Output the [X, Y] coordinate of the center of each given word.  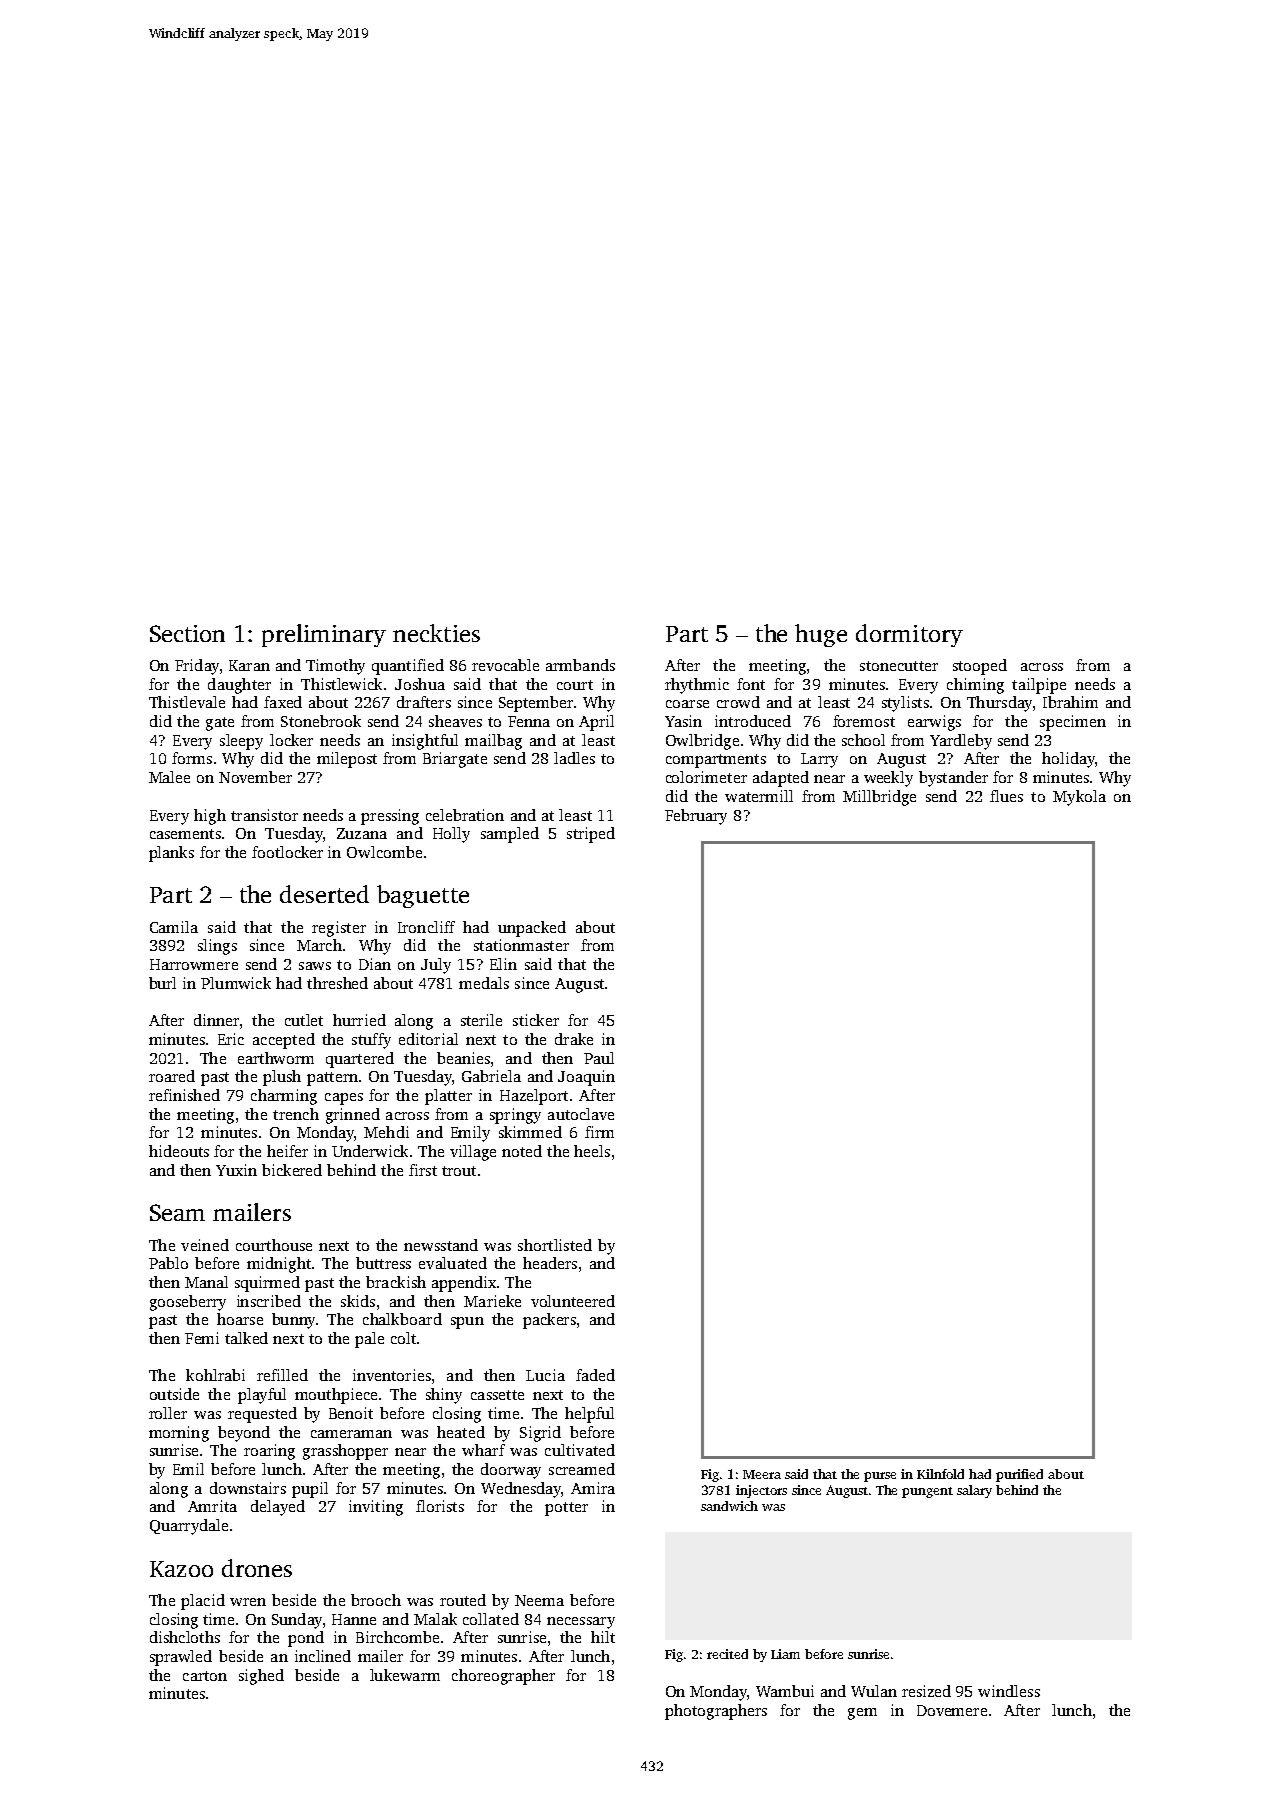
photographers [716, 1712]
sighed [261, 1677]
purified [1019, 1475]
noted [522, 1151]
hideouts [179, 1151]
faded [595, 1375]
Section [187, 633]
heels [592, 1151]
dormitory [909, 635]
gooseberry [188, 1303]
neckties [436, 633]
